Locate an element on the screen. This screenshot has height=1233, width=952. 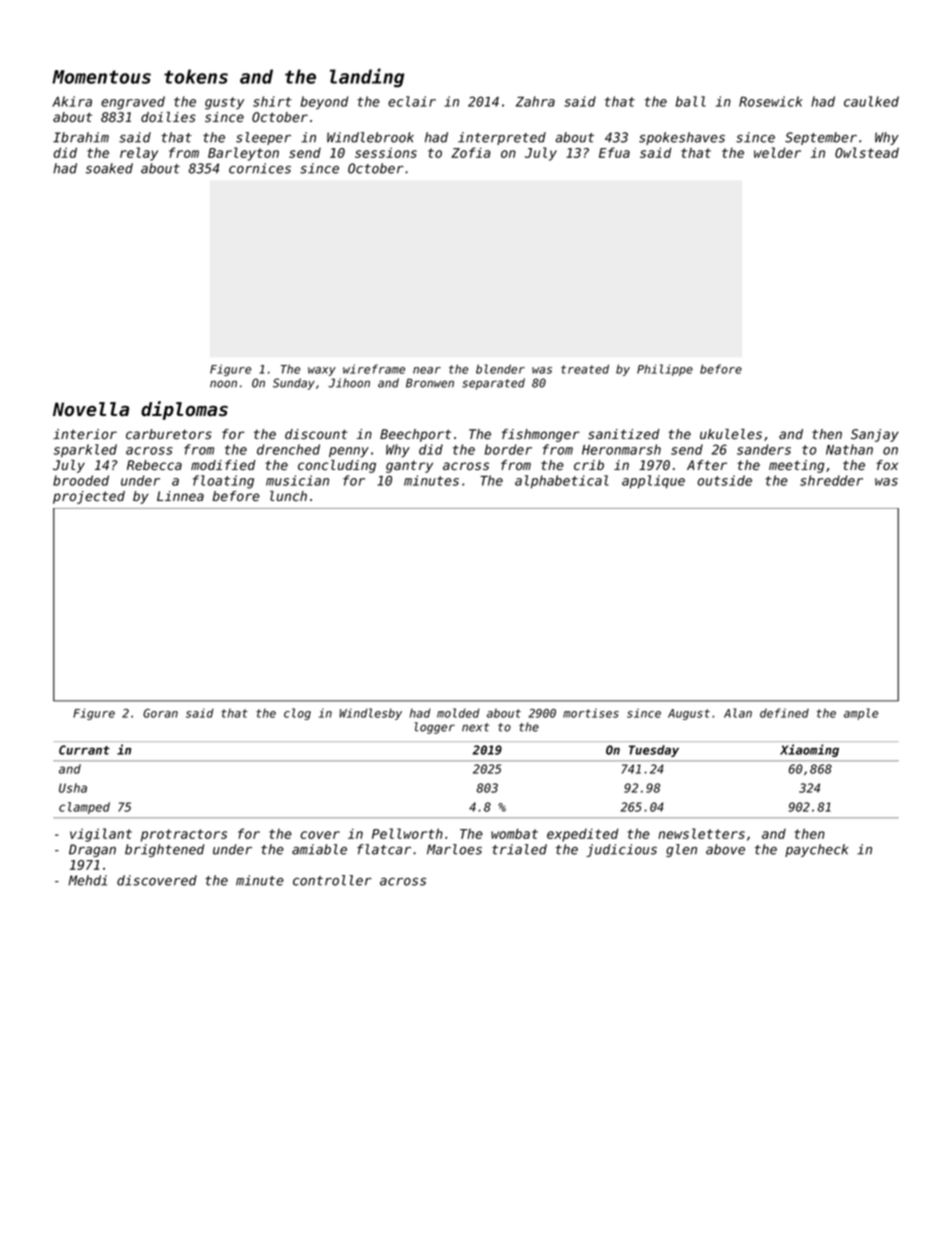
Mehdi is located at coordinates (87, 880).
